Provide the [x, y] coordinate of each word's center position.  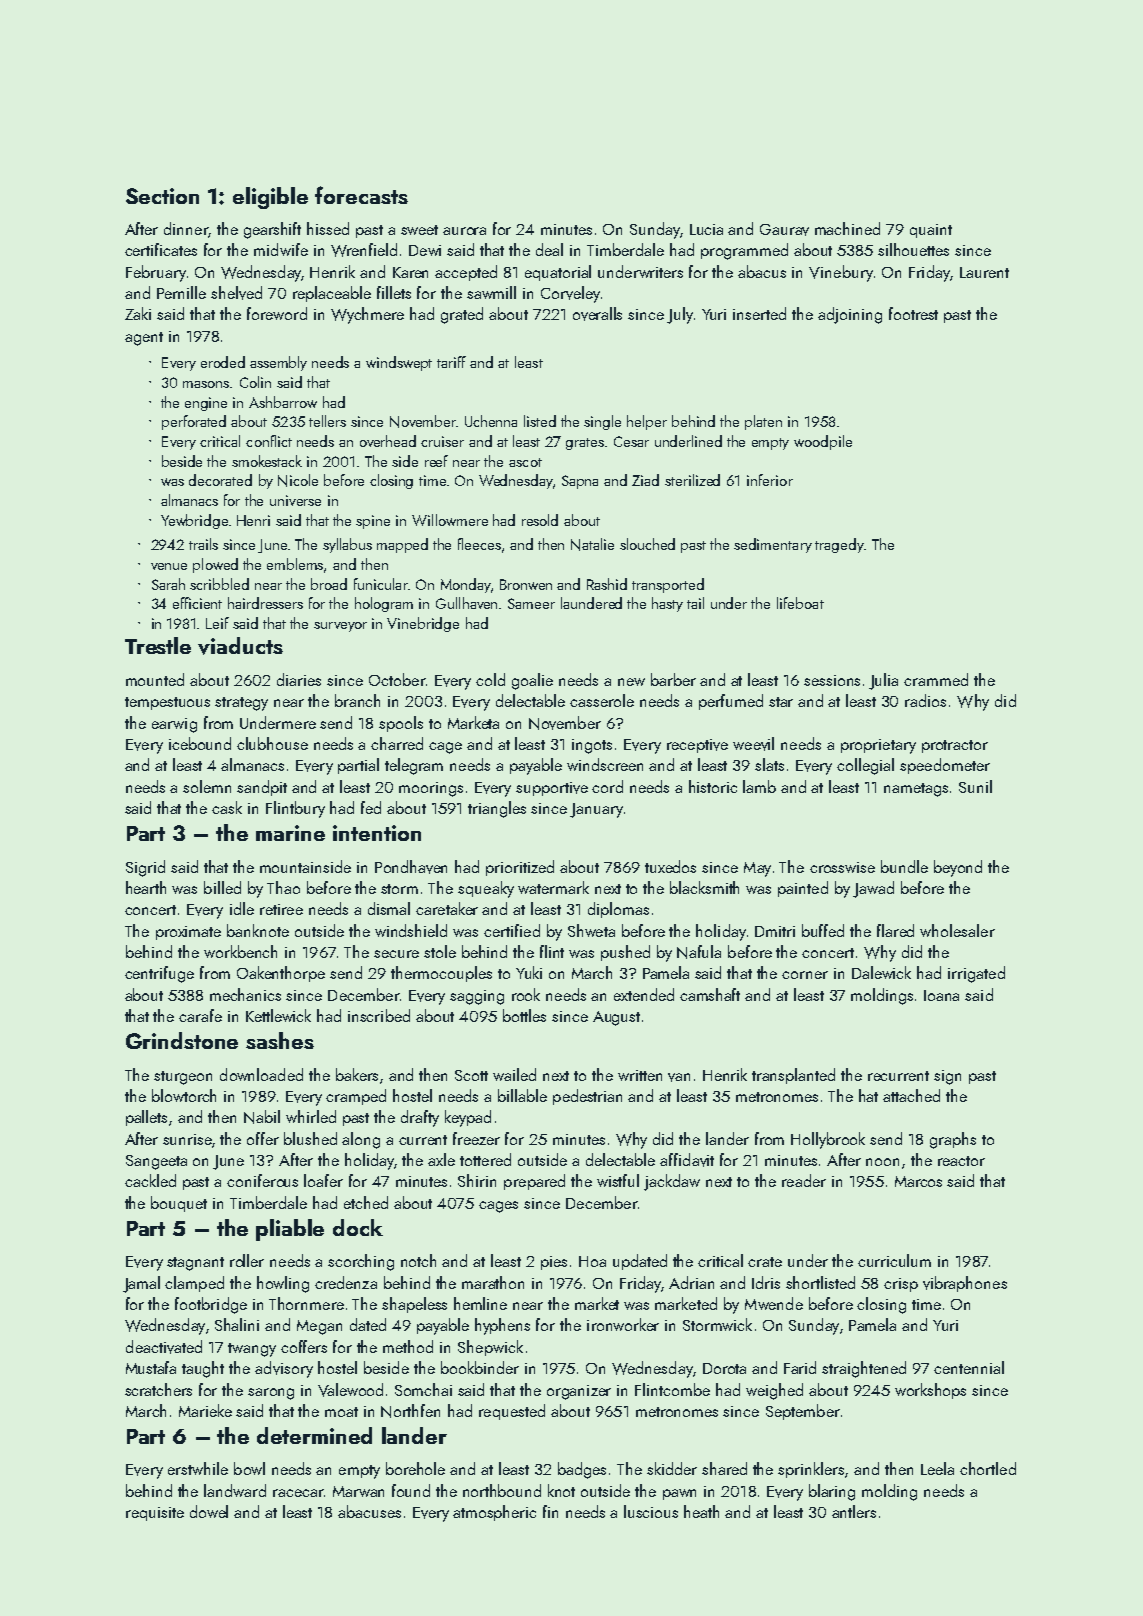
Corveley [570, 294]
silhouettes [913, 249]
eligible [270, 198]
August [616, 1018]
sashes [280, 1040]
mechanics [245, 994]
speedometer [945, 766]
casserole [602, 700]
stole [440, 951]
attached [911, 1095]
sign [947, 1077]
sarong [271, 1394]
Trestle [158, 645]
